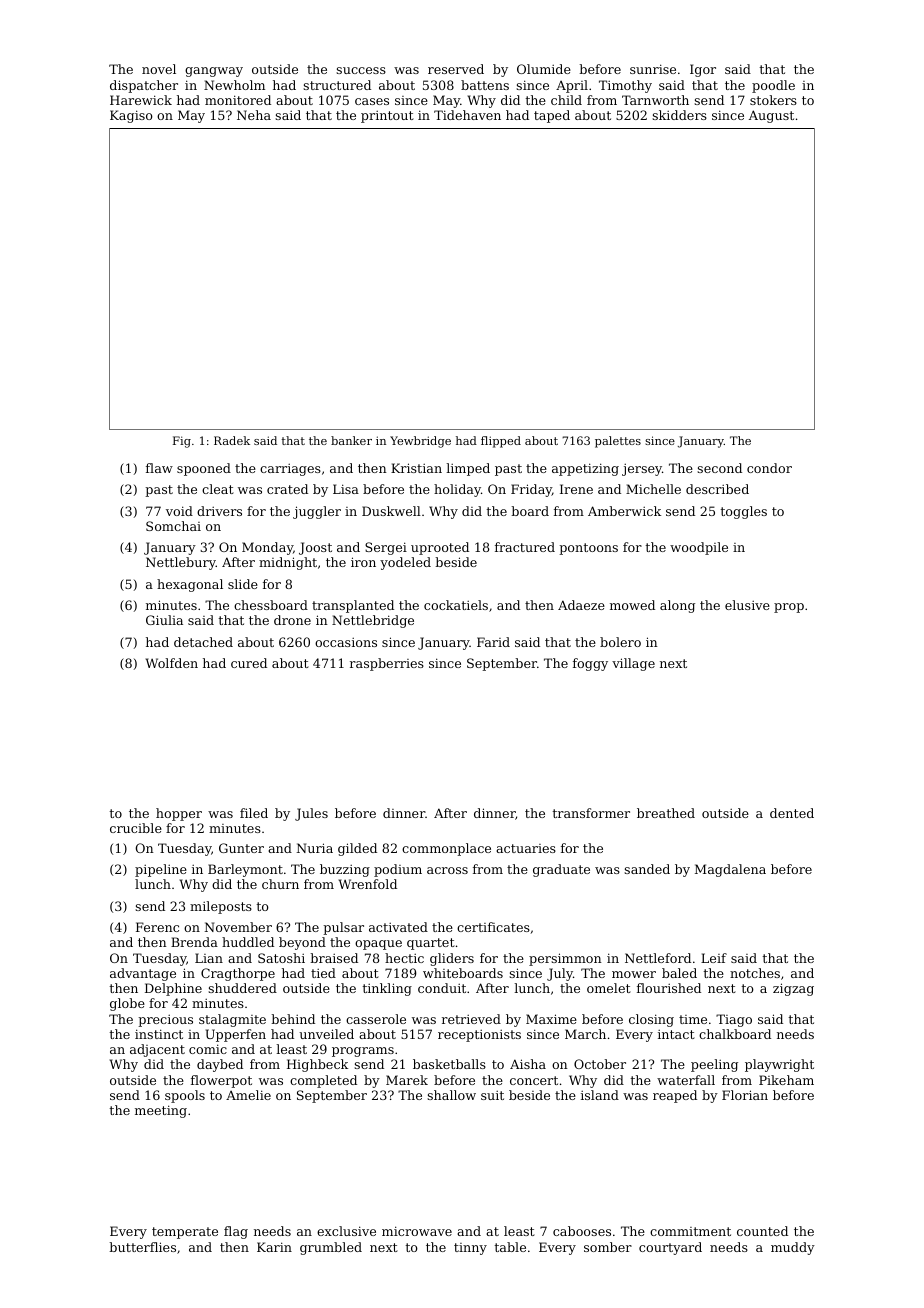 This screenshot has height=1308, width=924. I want to click on palettes, so click(618, 442).
